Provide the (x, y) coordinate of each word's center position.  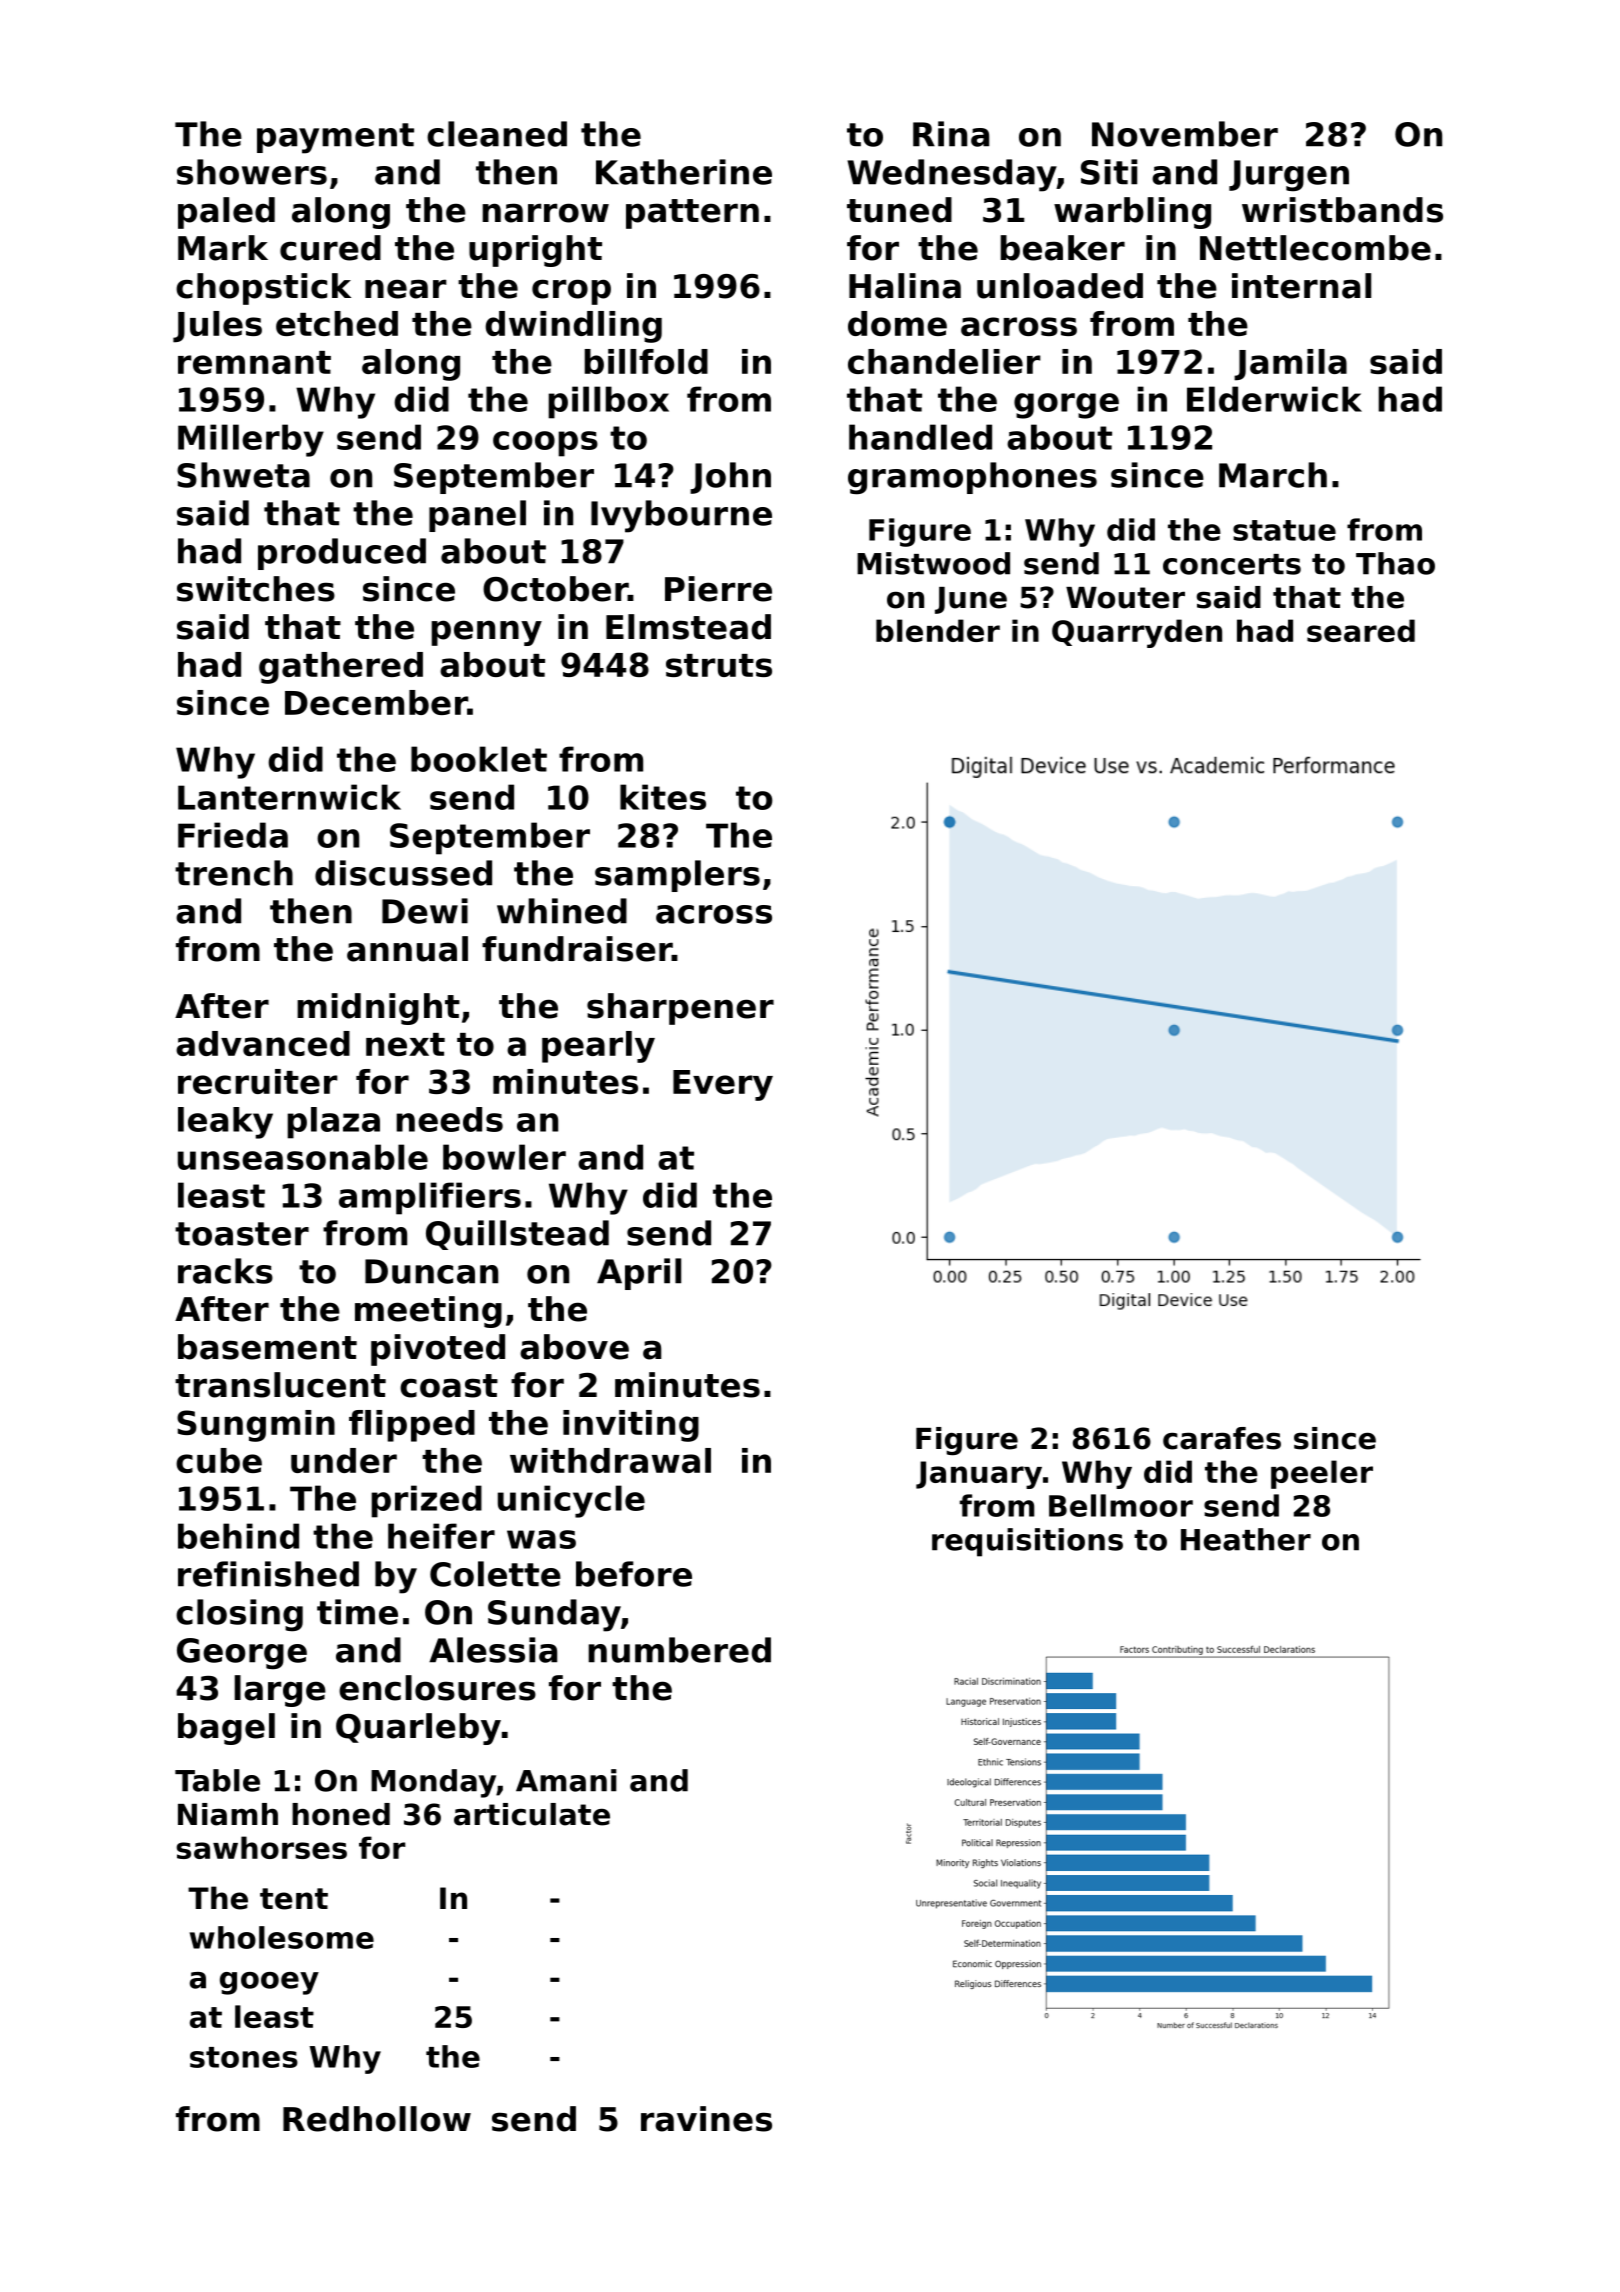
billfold (646, 361)
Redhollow (377, 2119)
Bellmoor (1121, 1505)
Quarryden (1137, 633)
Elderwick (1274, 399)
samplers (677, 876)
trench (234, 873)
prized (426, 1501)
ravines (706, 2119)
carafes (1222, 1438)
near (406, 289)
